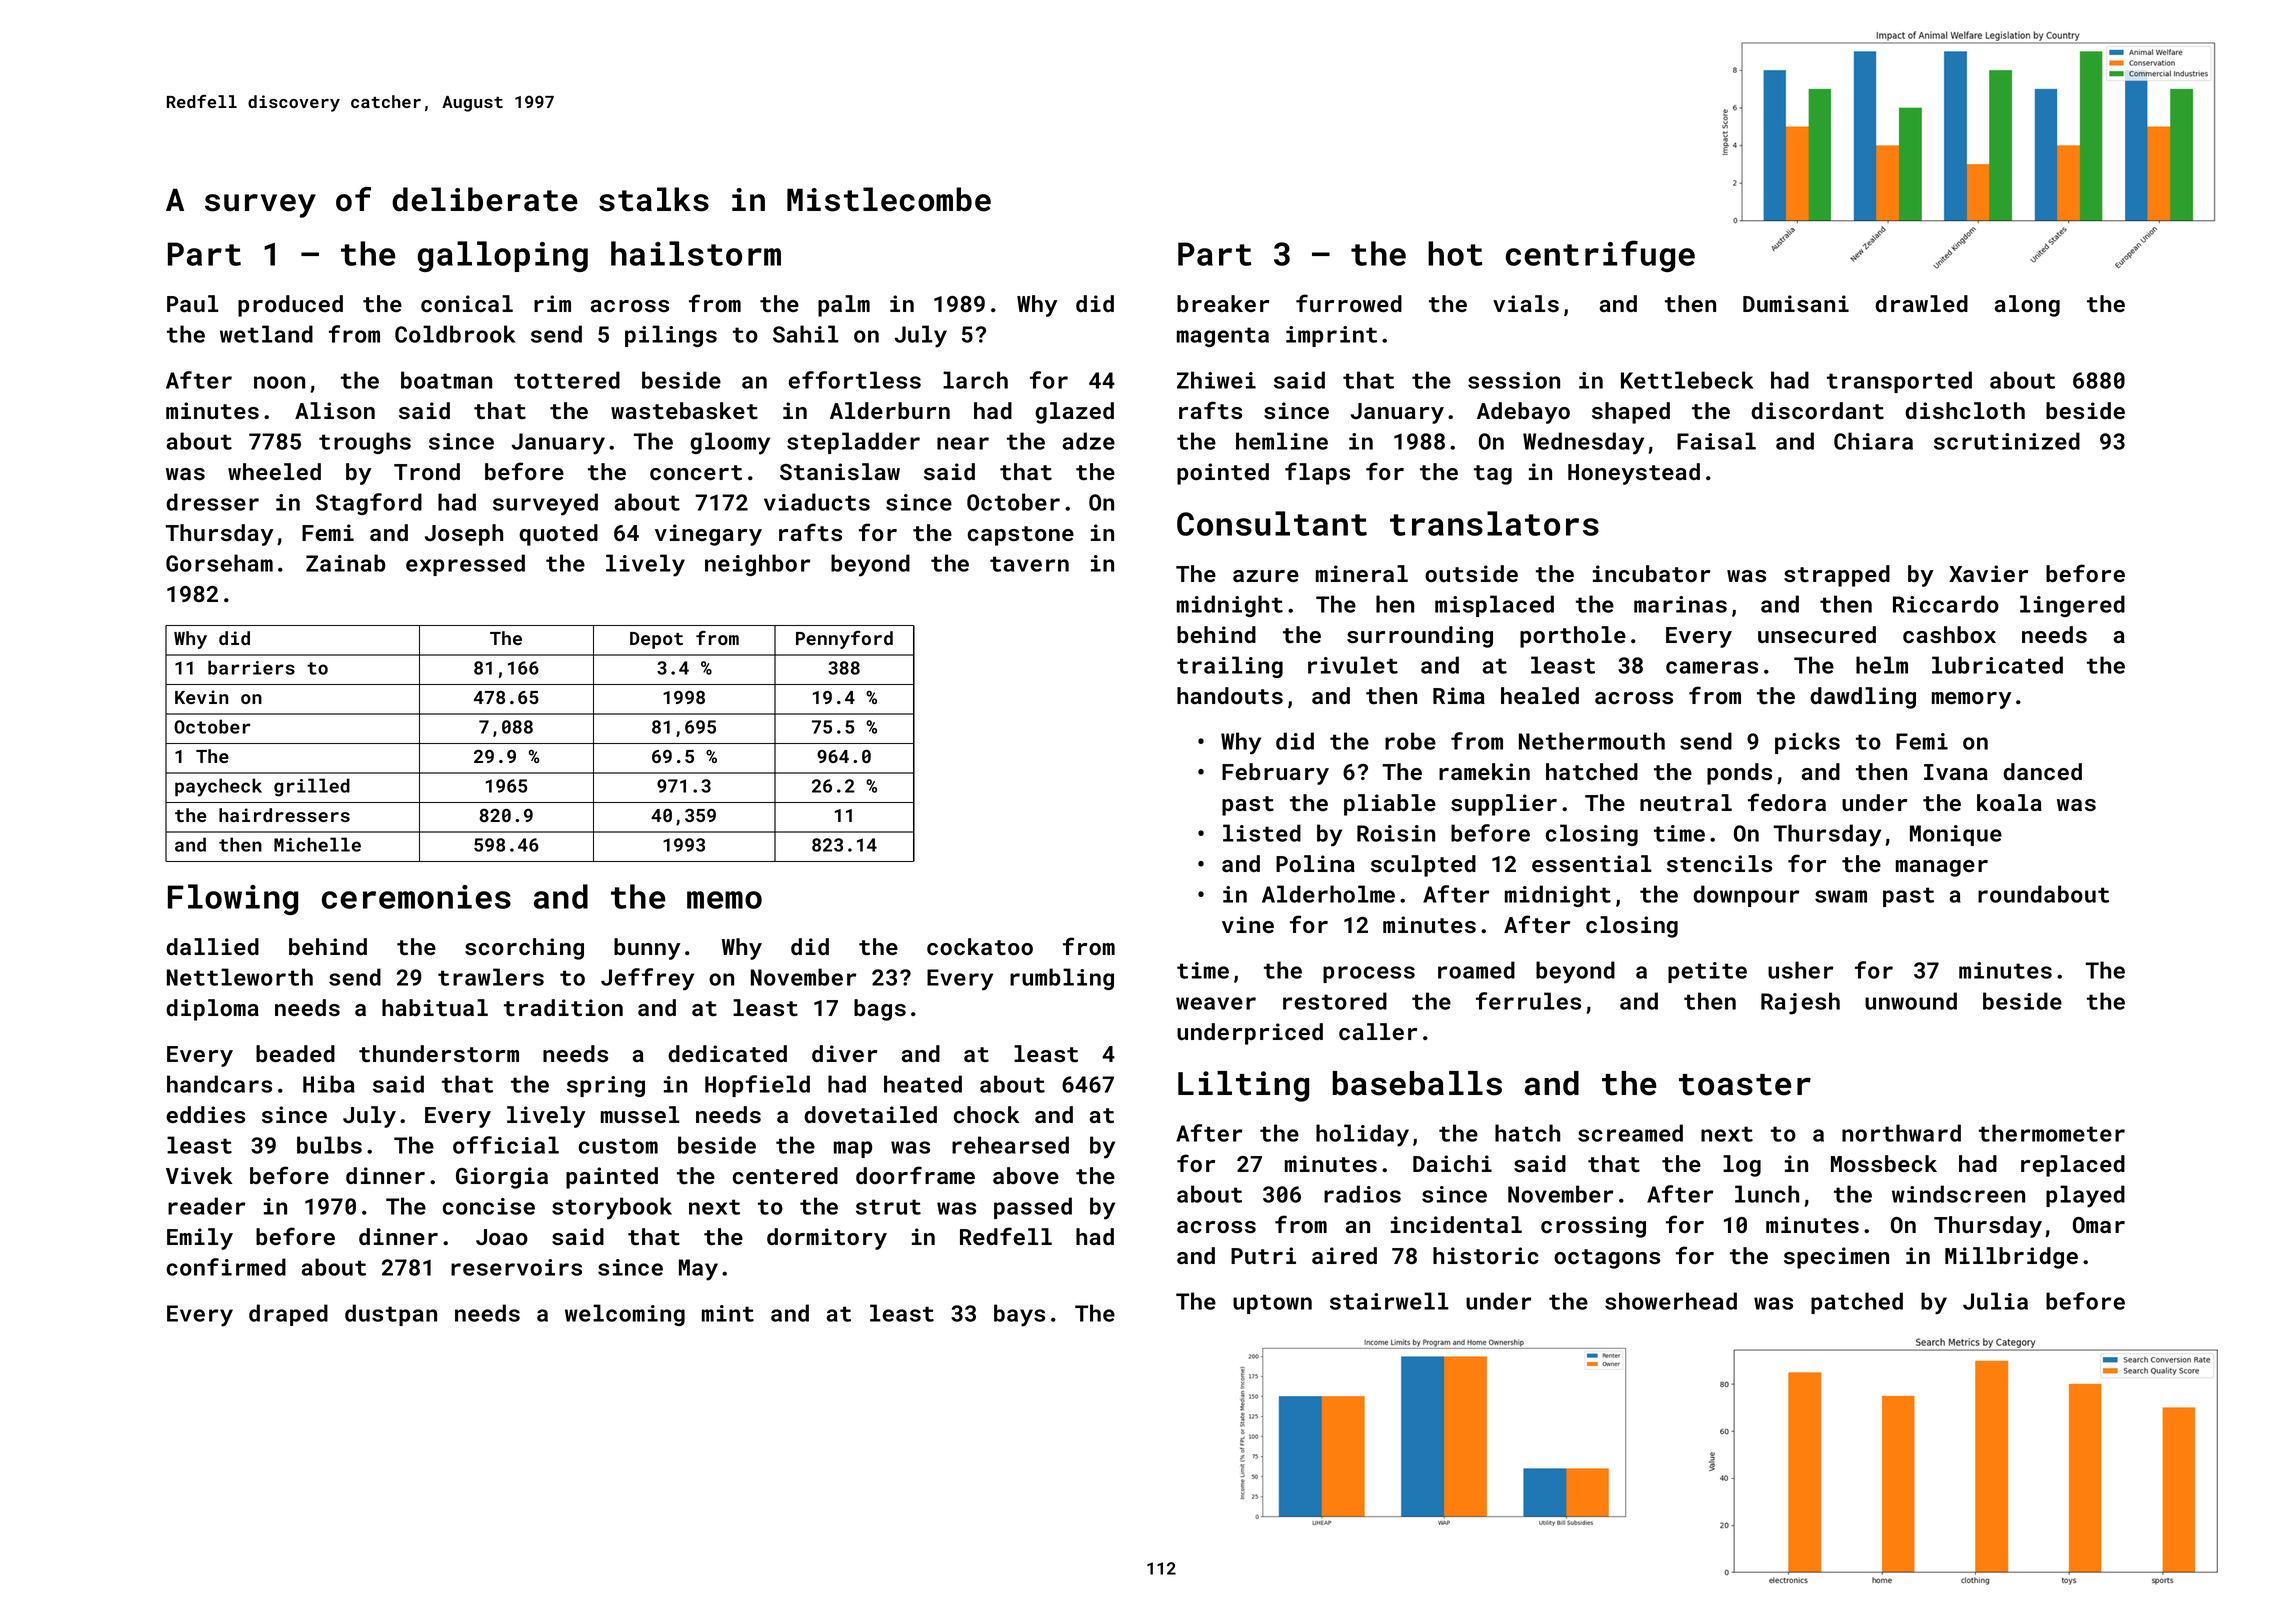 This image has height=1620, width=2292. Describe the element at coordinates (274, 471) in the image. I see `wheeled` at that location.
